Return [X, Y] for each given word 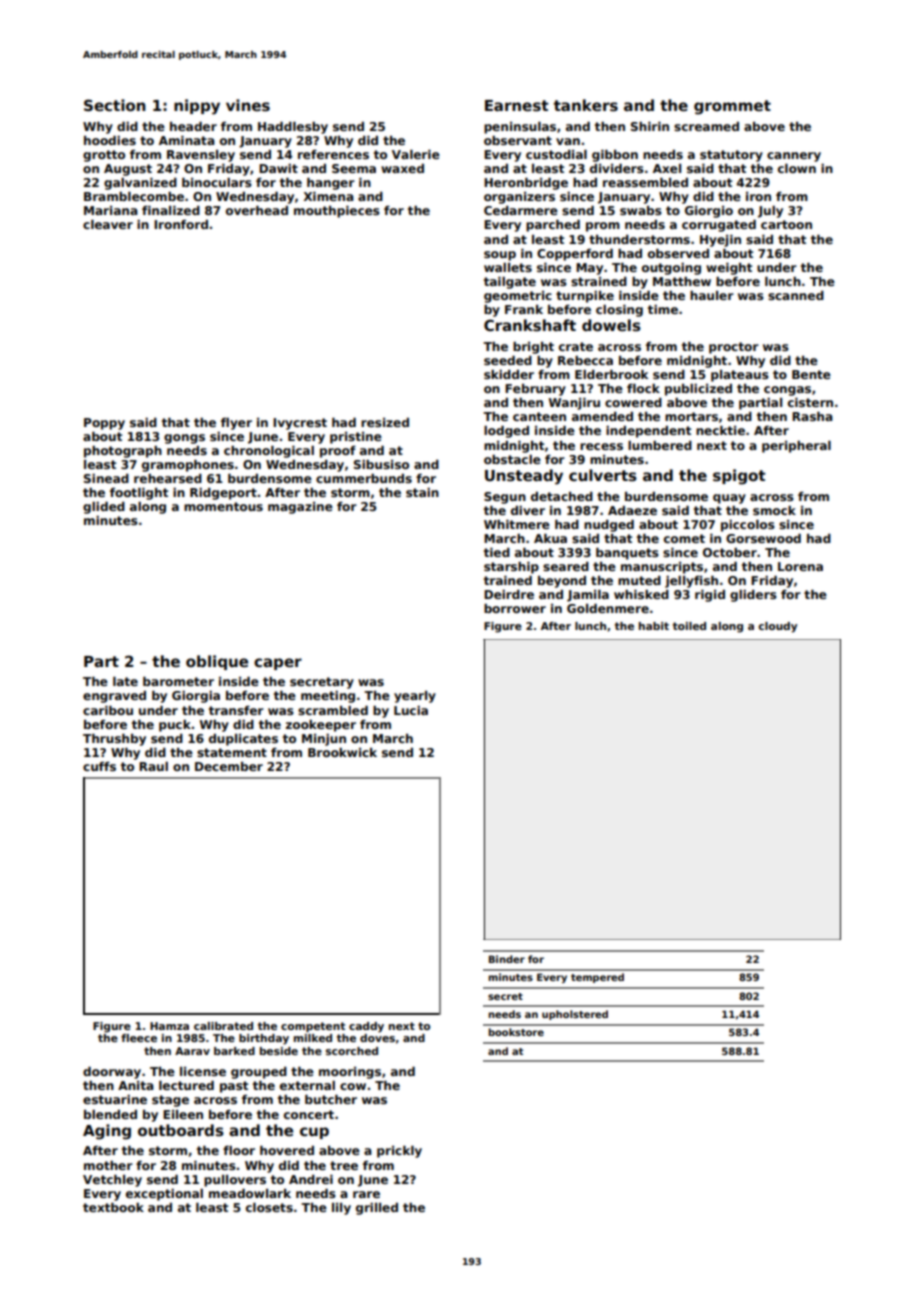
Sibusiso [381, 464]
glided [104, 508]
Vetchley [112, 1181]
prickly [399, 1152]
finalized [171, 210]
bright [533, 348]
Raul [153, 766]
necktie [720, 430]
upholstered [575, 1015]
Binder [507, 959]
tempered [597, 978]
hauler [712, 295]
